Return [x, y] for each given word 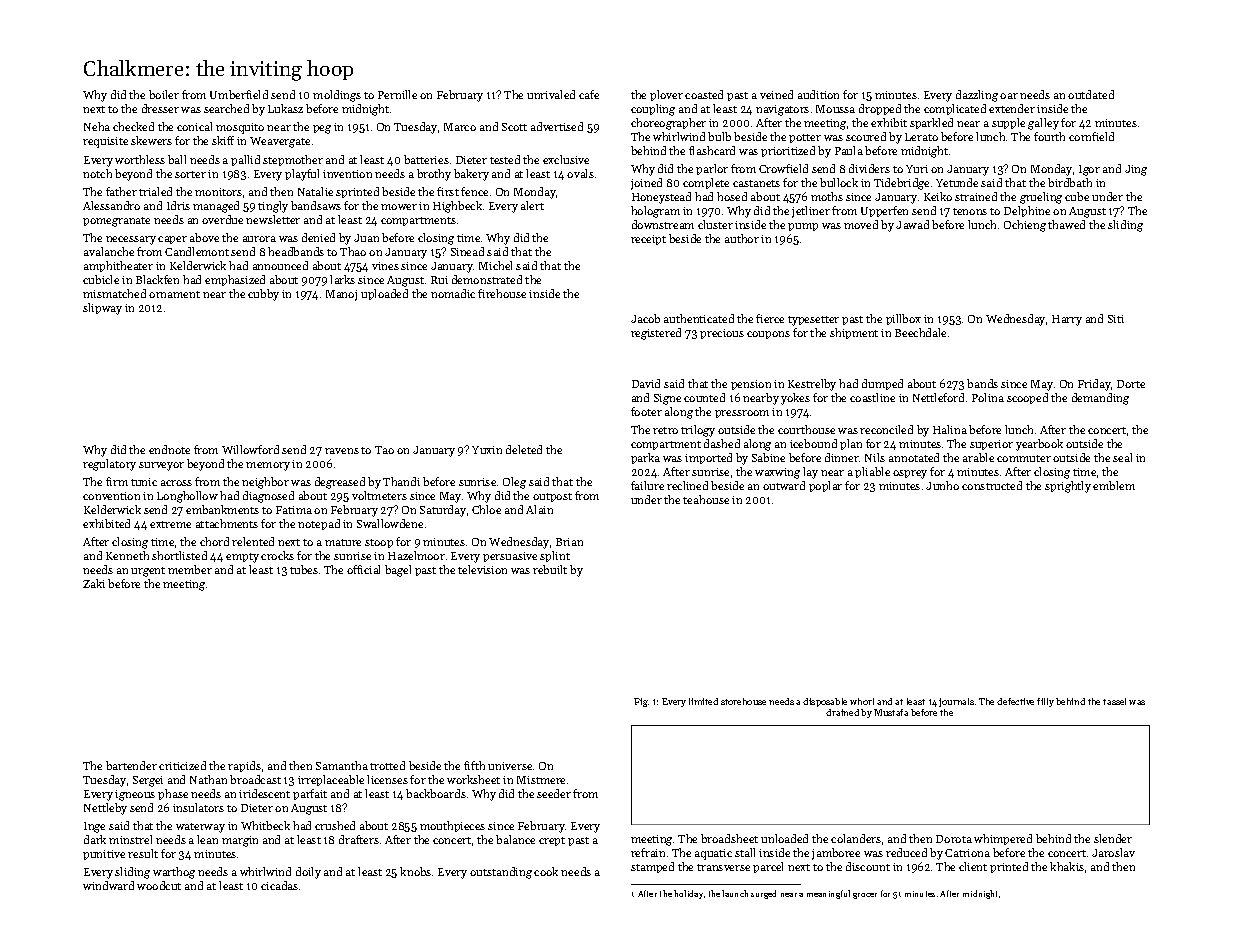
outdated [1091, 94]
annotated [914, 457]
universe [510, 766]
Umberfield [239, 94]
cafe [589, 94]
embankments [222, 509]
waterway [200, 828]
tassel [1114, 701]
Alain [539, 509]
